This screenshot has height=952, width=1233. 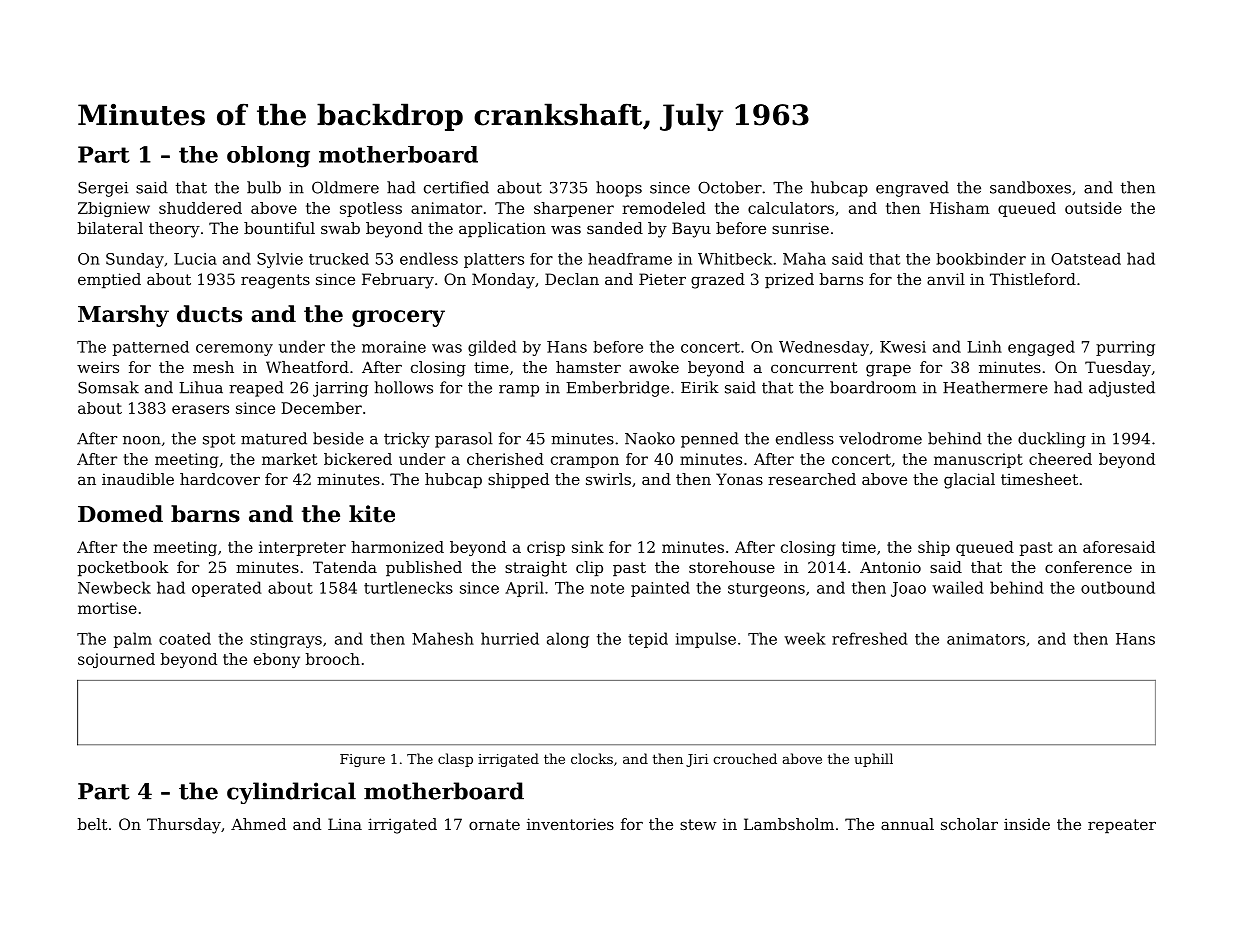 What do you see at coordinates (958, 587) in the screenshot?
I see `wailed` at bounding box center [958, 587].
